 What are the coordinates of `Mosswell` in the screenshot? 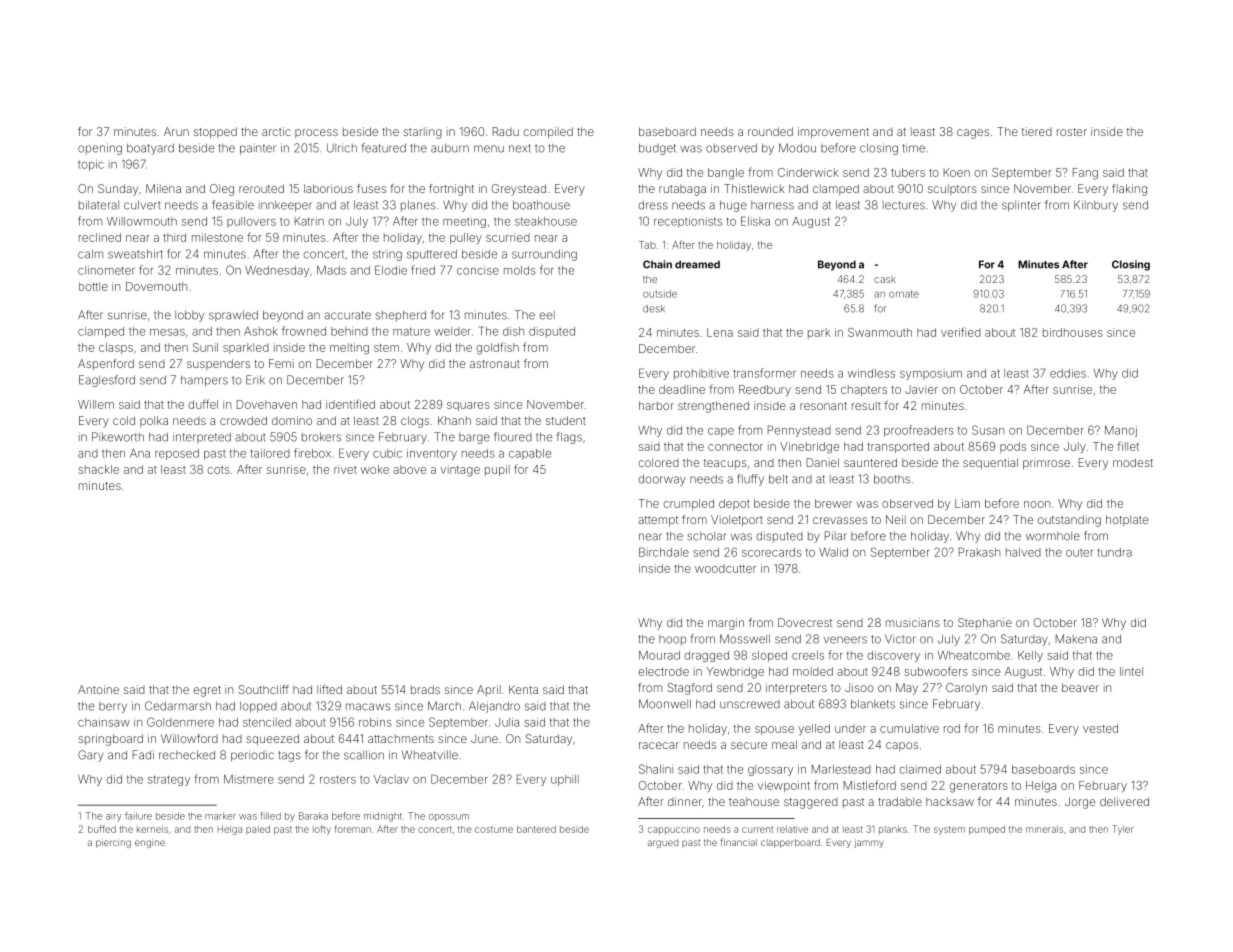 It's located at (745, 639).
